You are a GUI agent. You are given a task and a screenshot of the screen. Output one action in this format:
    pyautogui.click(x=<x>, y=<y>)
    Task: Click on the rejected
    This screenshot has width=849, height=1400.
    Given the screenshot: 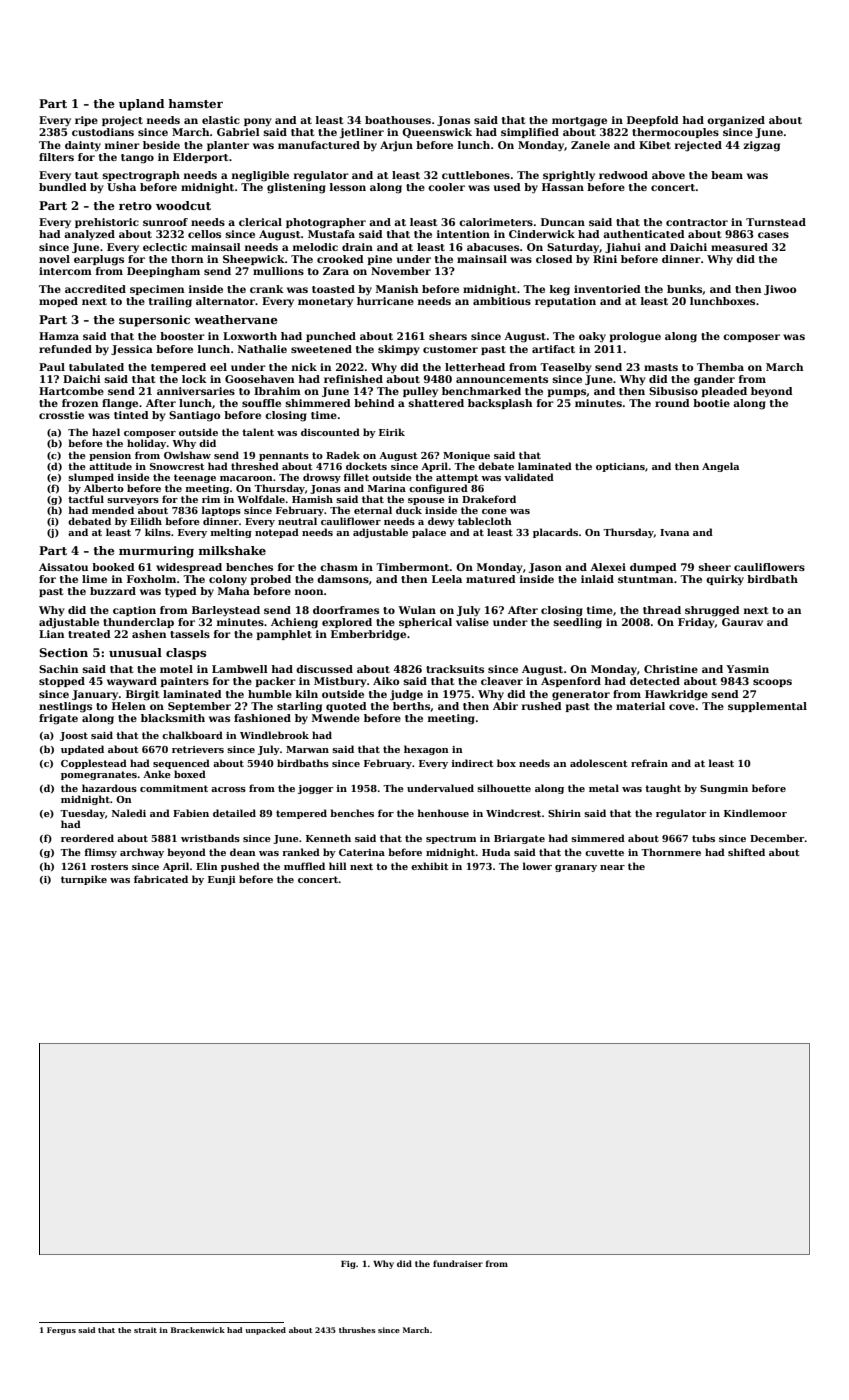 What is the action you would take?
    pyautogui.click(x=698, y=146)
